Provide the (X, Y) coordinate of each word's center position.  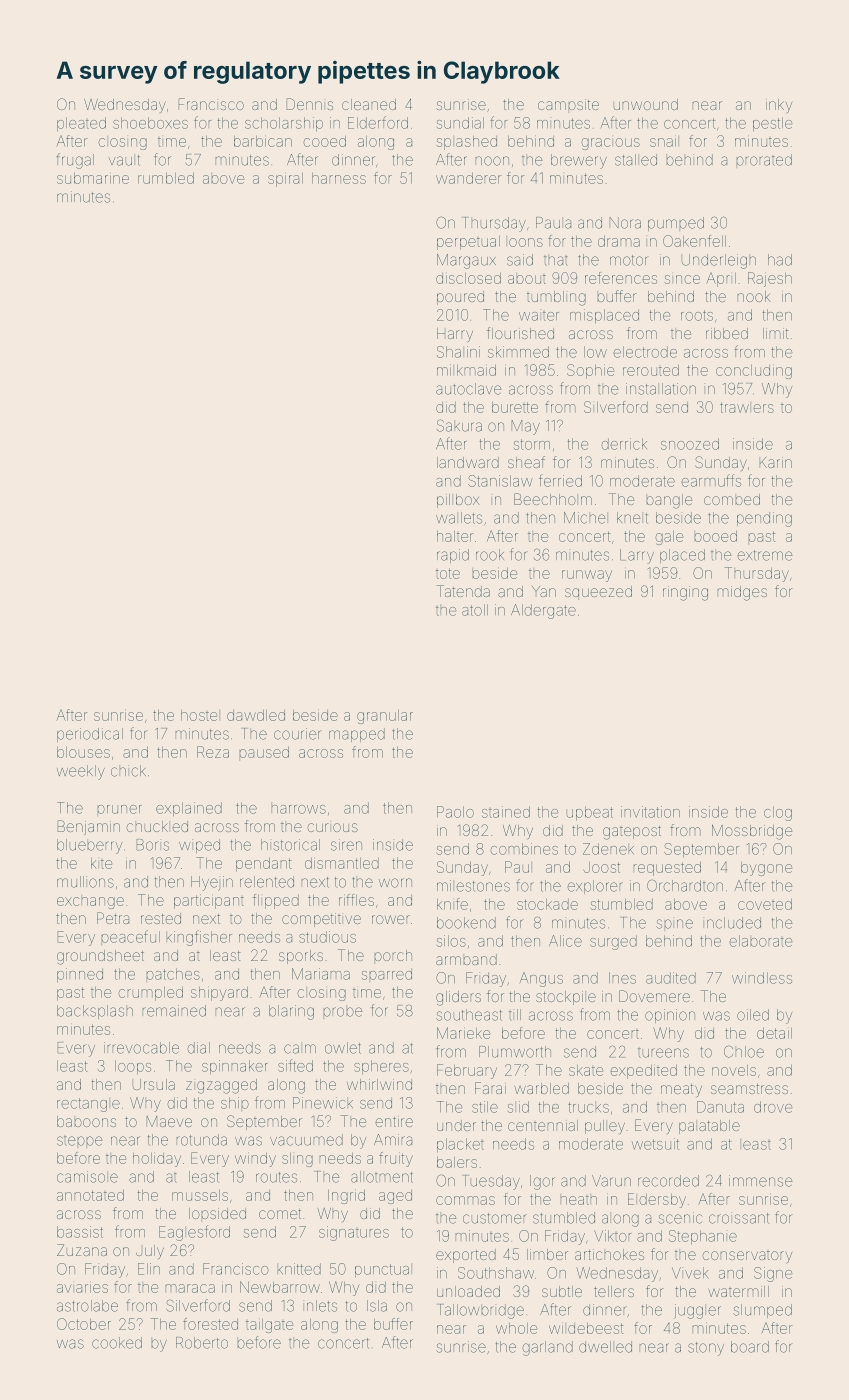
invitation (650, 812)
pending (764, 519)
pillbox (458, 501)
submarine (93, 178)
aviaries (82, 1288)
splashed (467, 143)
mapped (357, 735)
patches (173, 974)
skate (586, 1070)
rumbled (166, 178)
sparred (387, 974)
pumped (676, 224)
